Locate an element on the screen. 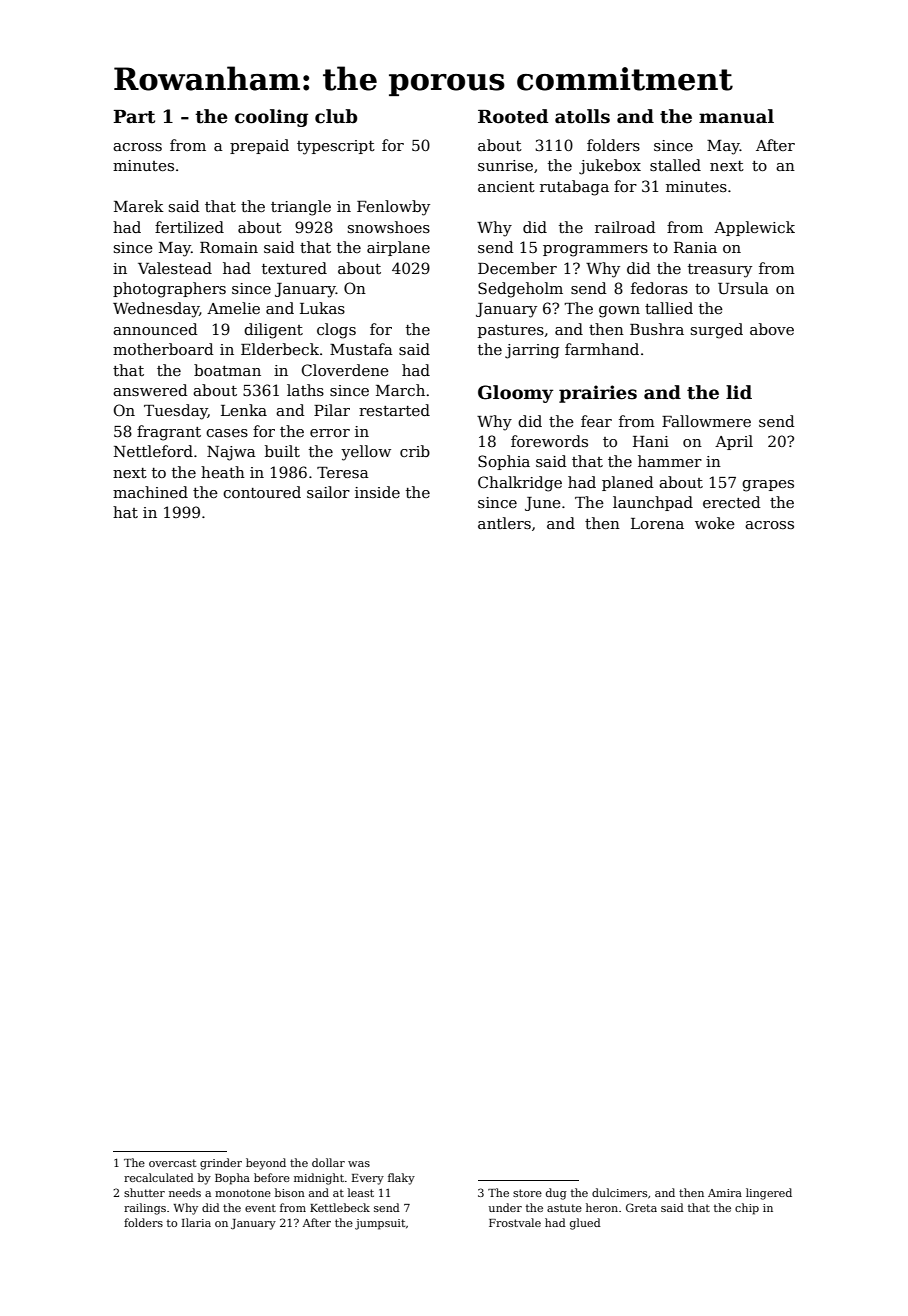 This screenshot has height=1316, width=908. grinder is located at coordinates (221, 1164).
